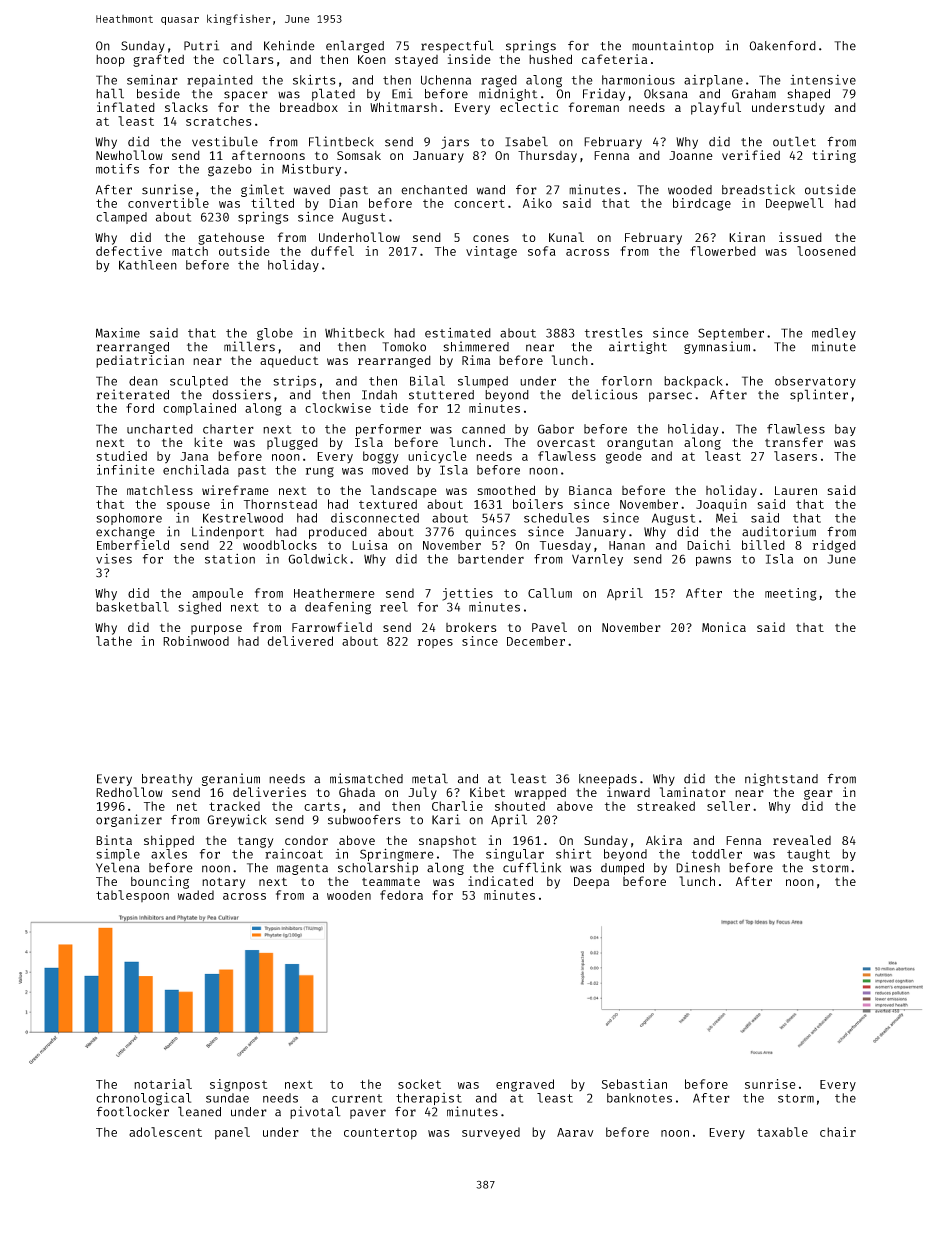  Describe the element at coordinates (591, 883) in the page. I see `Deepa` at that location.
